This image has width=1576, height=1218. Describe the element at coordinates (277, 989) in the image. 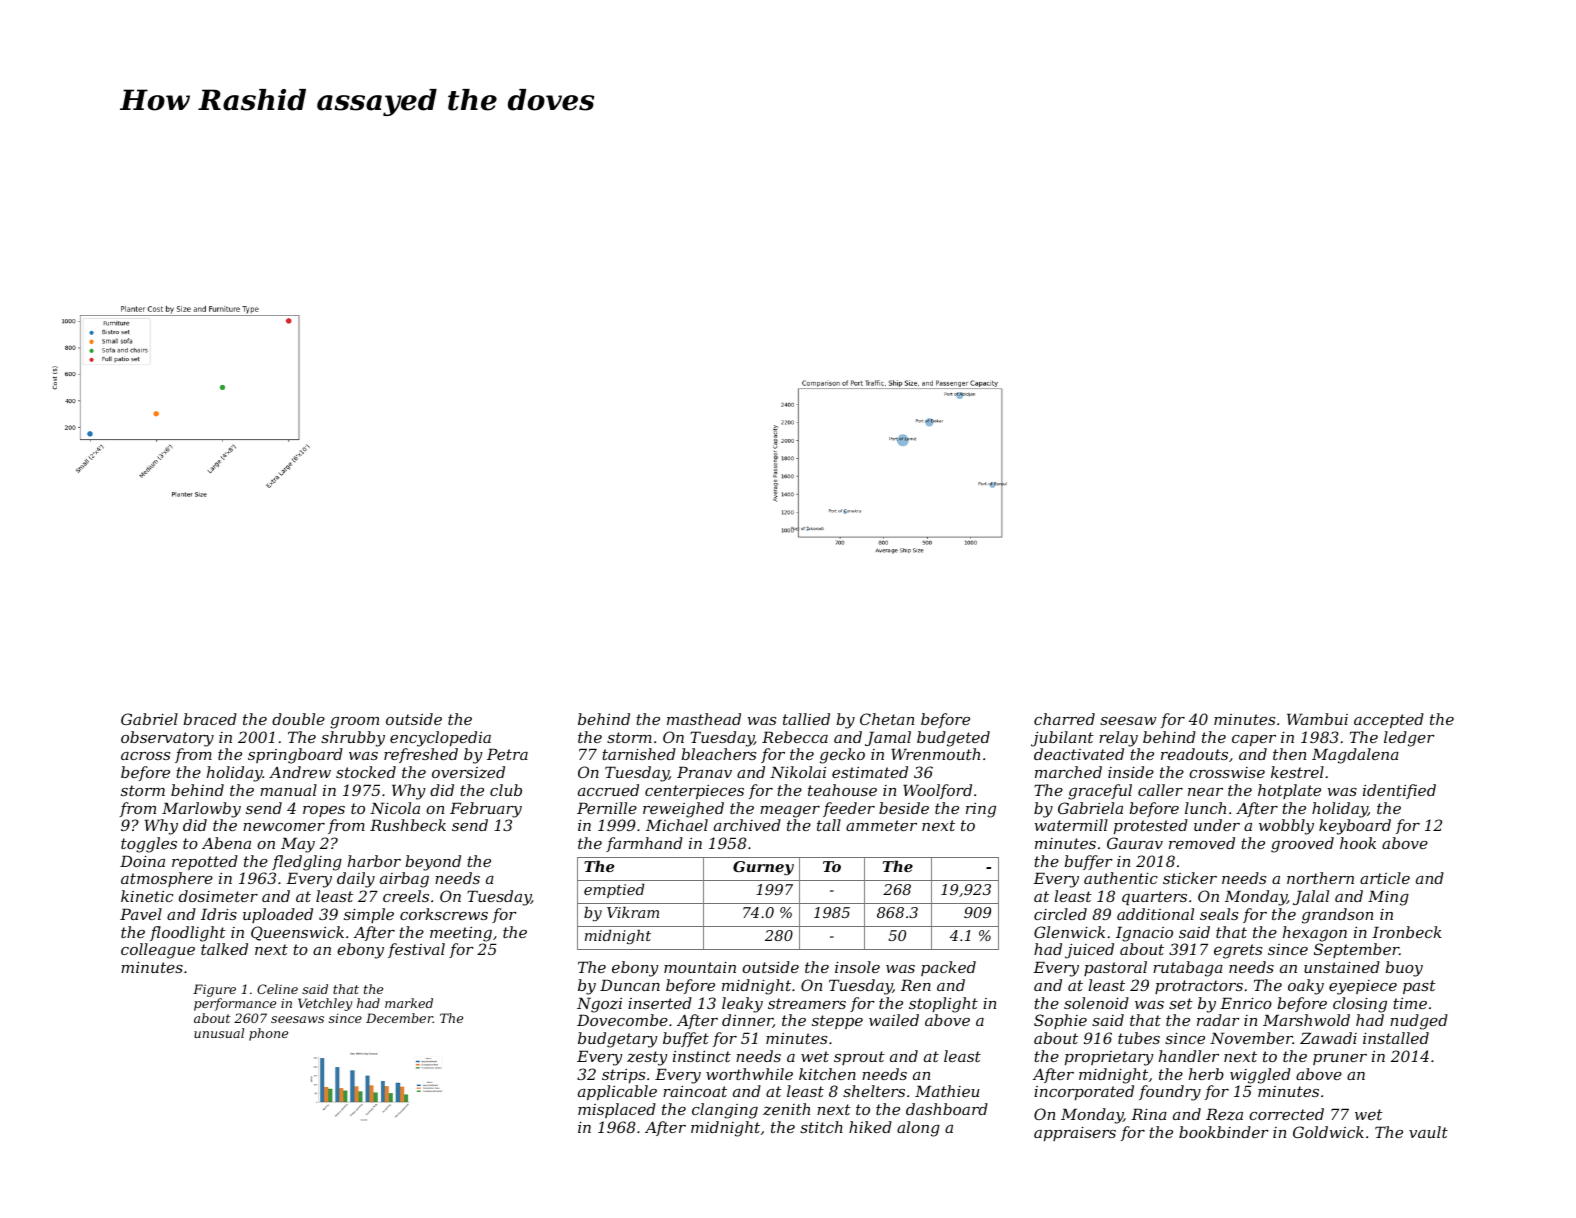

I see `Celine` at that location.
